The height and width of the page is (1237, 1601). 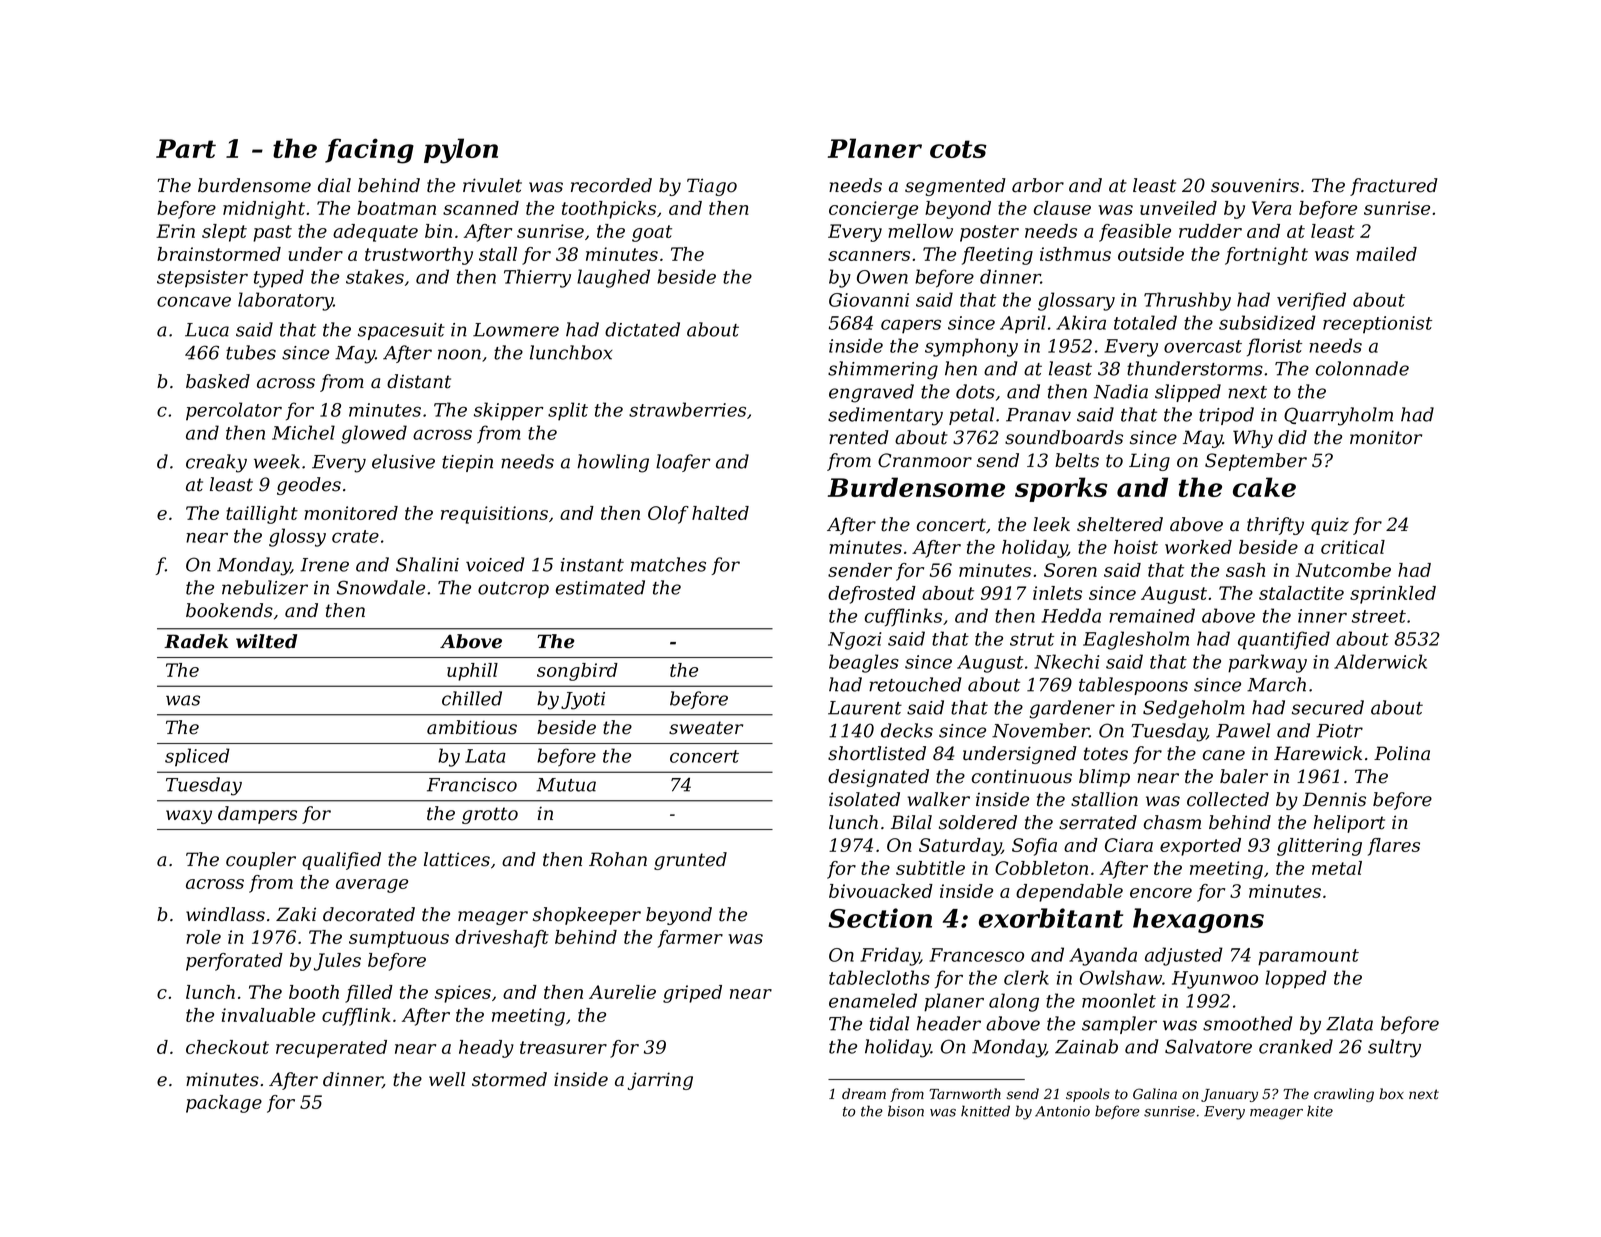 What do you see at coordinates (911, 822) in the page?
I see `Bilal` at bounding box center [911, 822].
